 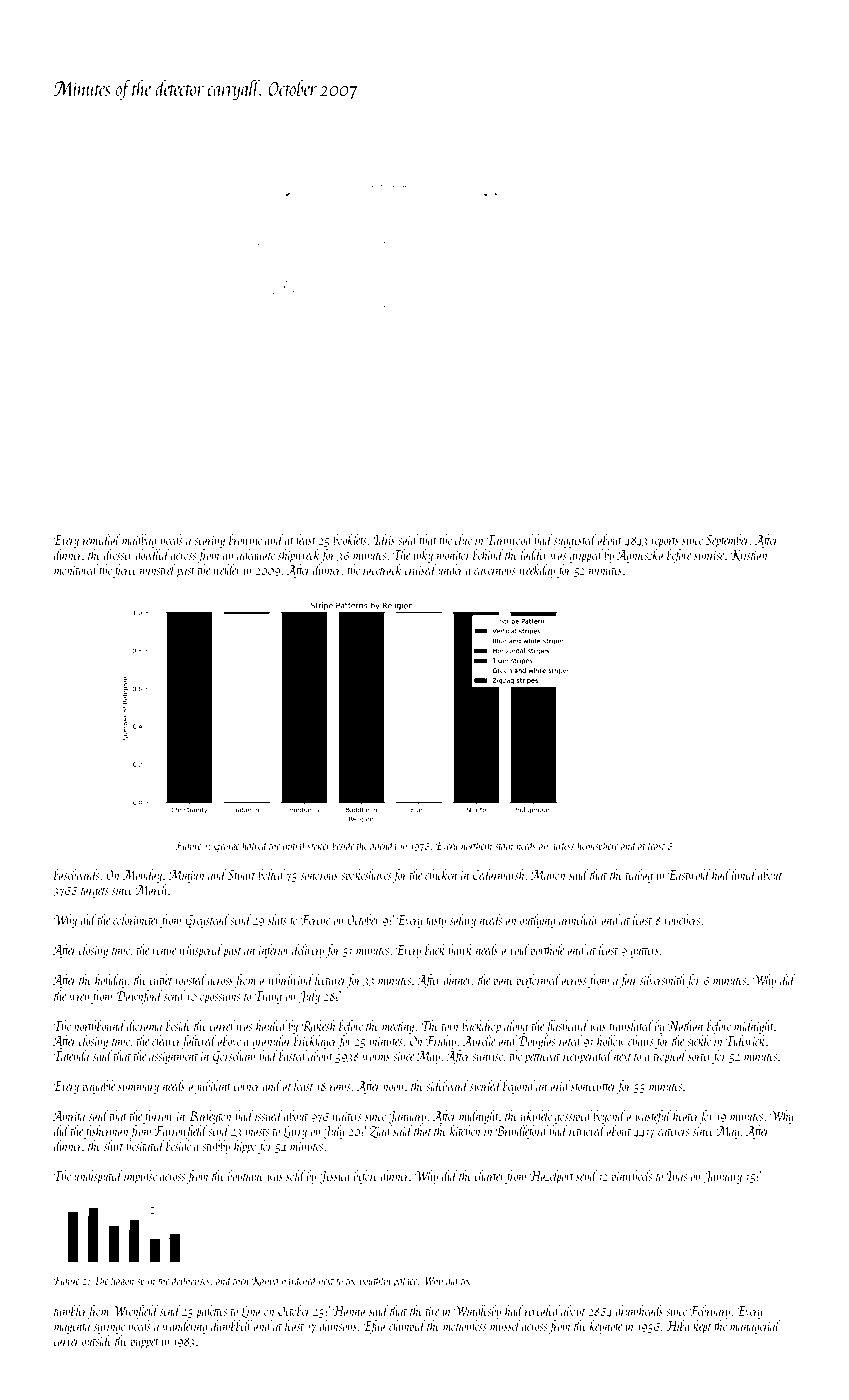 I want to click on reports, so click(x=665, y=543).
